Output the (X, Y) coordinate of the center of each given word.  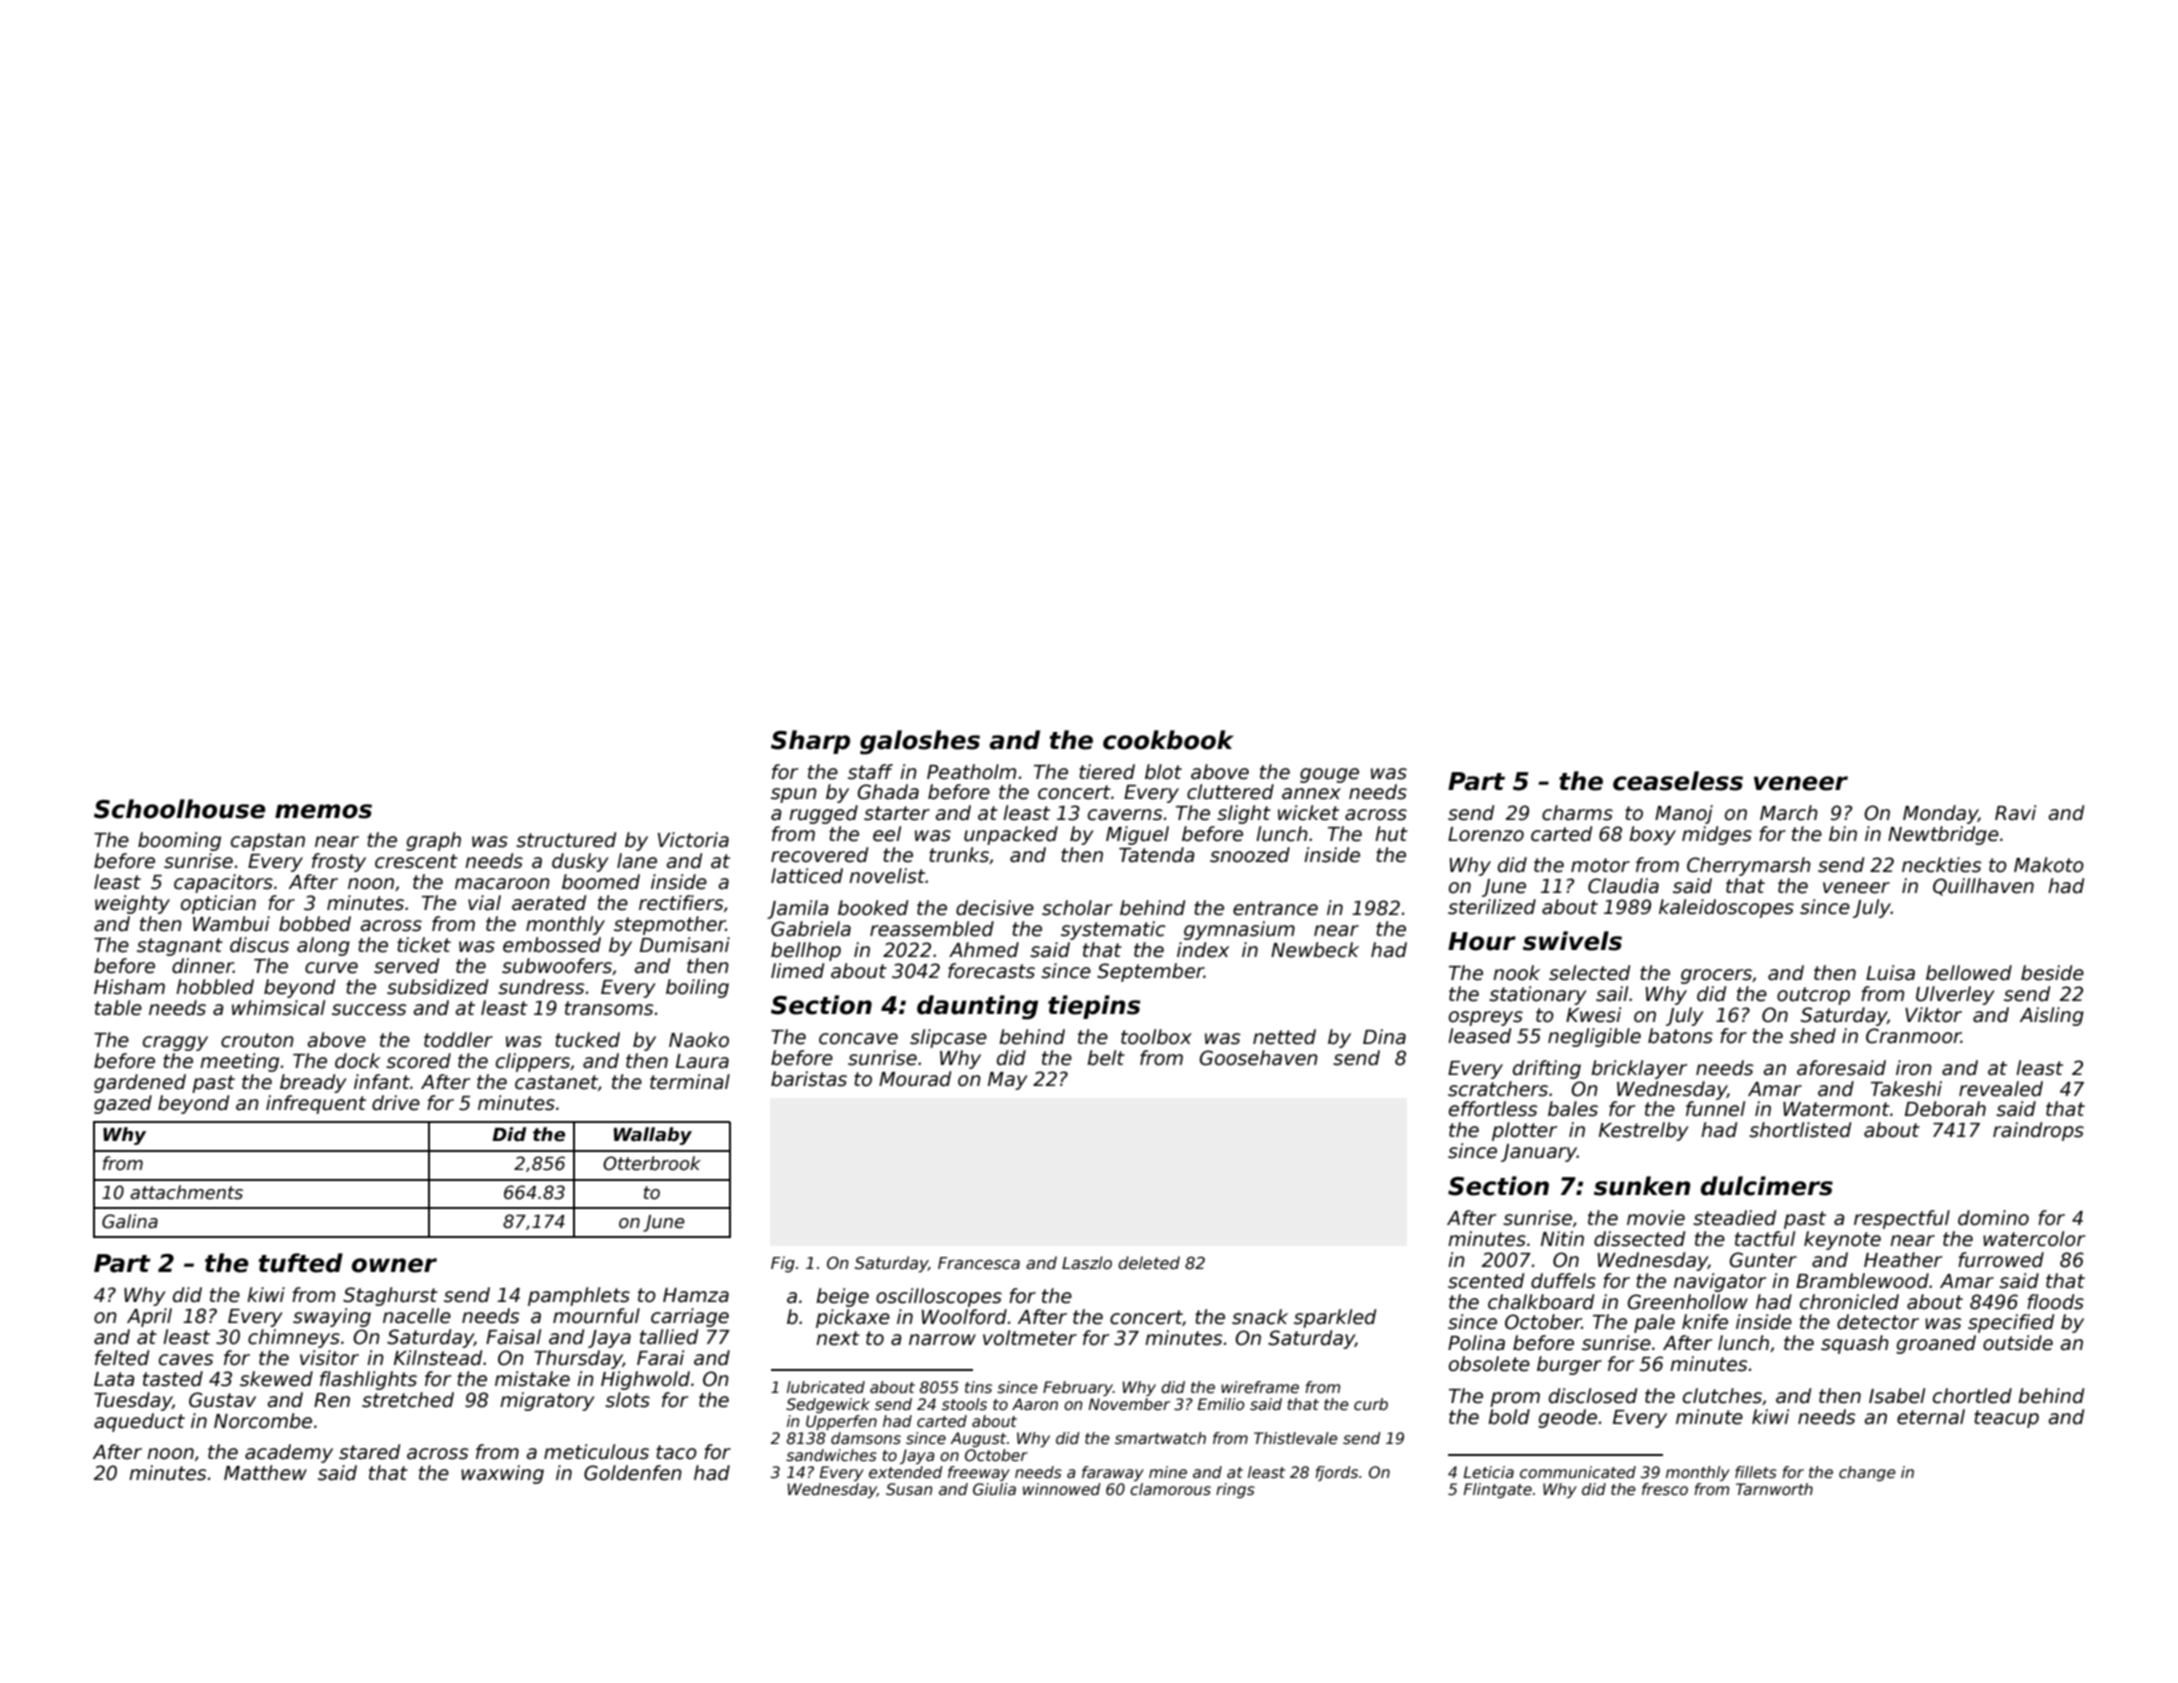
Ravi (2015, 813)
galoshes (920, 742)
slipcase (948, 1038)
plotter (1524, 1131)
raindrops (2038, 1131)
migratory (547, 1401)
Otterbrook (652, 1163)
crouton (257, 1040)
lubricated (826, 1387)
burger (1569, 1365)
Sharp (810, 742)
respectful (1902, 1219)
